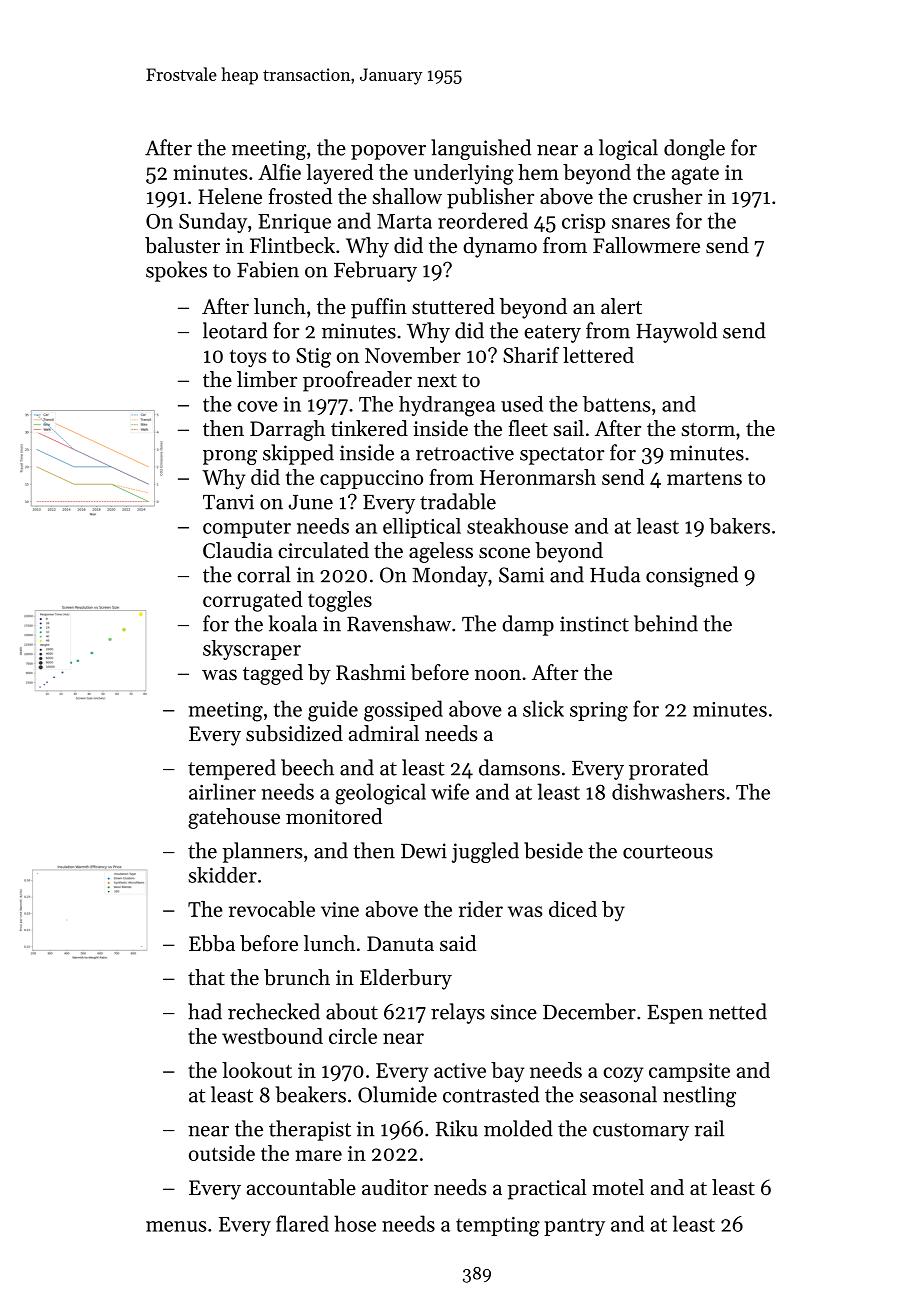 Image resolution: width=924 pixels, height=1314 pixels. Describe the element at coordinates (228, 502) in the screenshot. I see `Tanvi` at that location.
